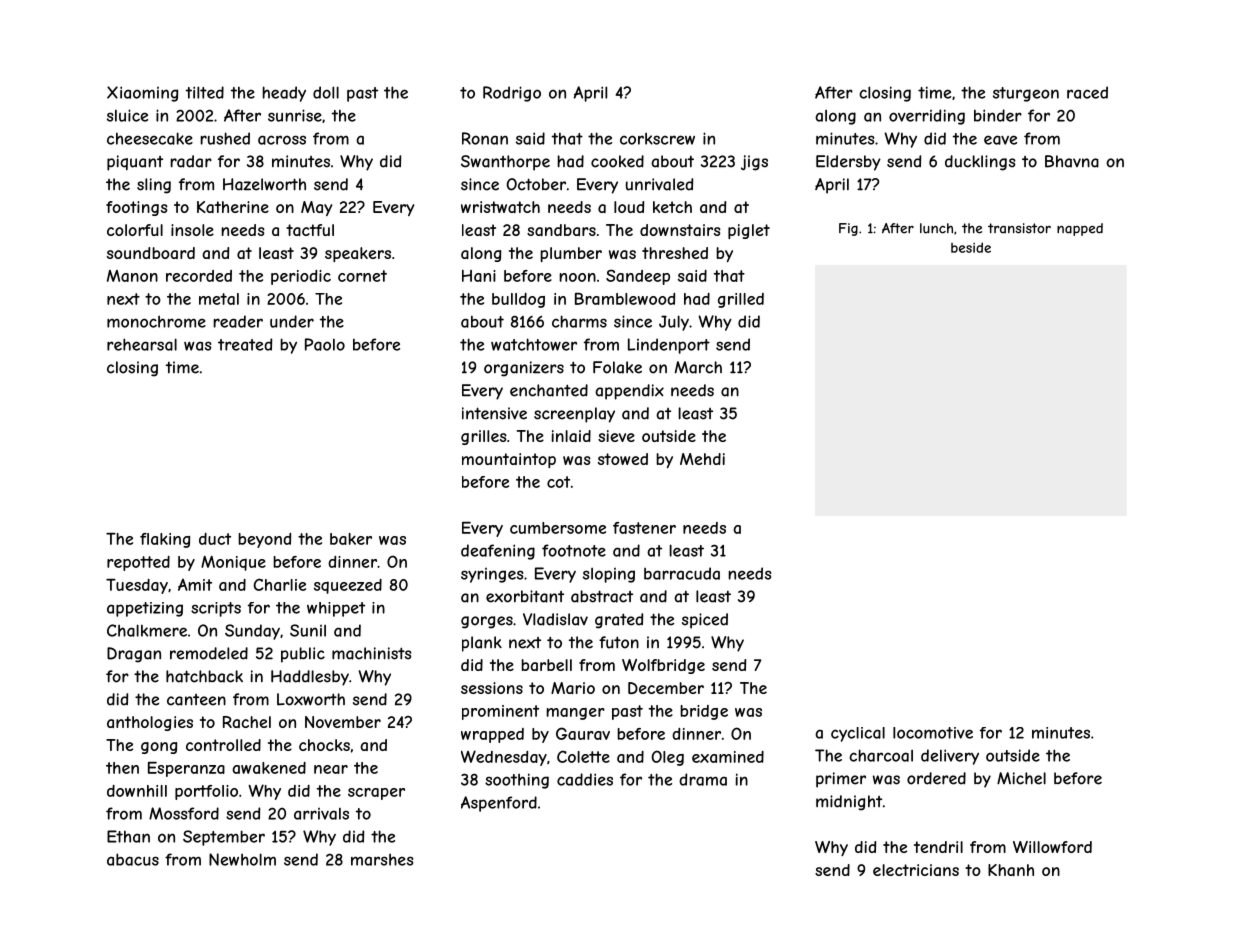 This screenshot has width=1233, height=952. I want to click on ketch, so click(672, 207).
